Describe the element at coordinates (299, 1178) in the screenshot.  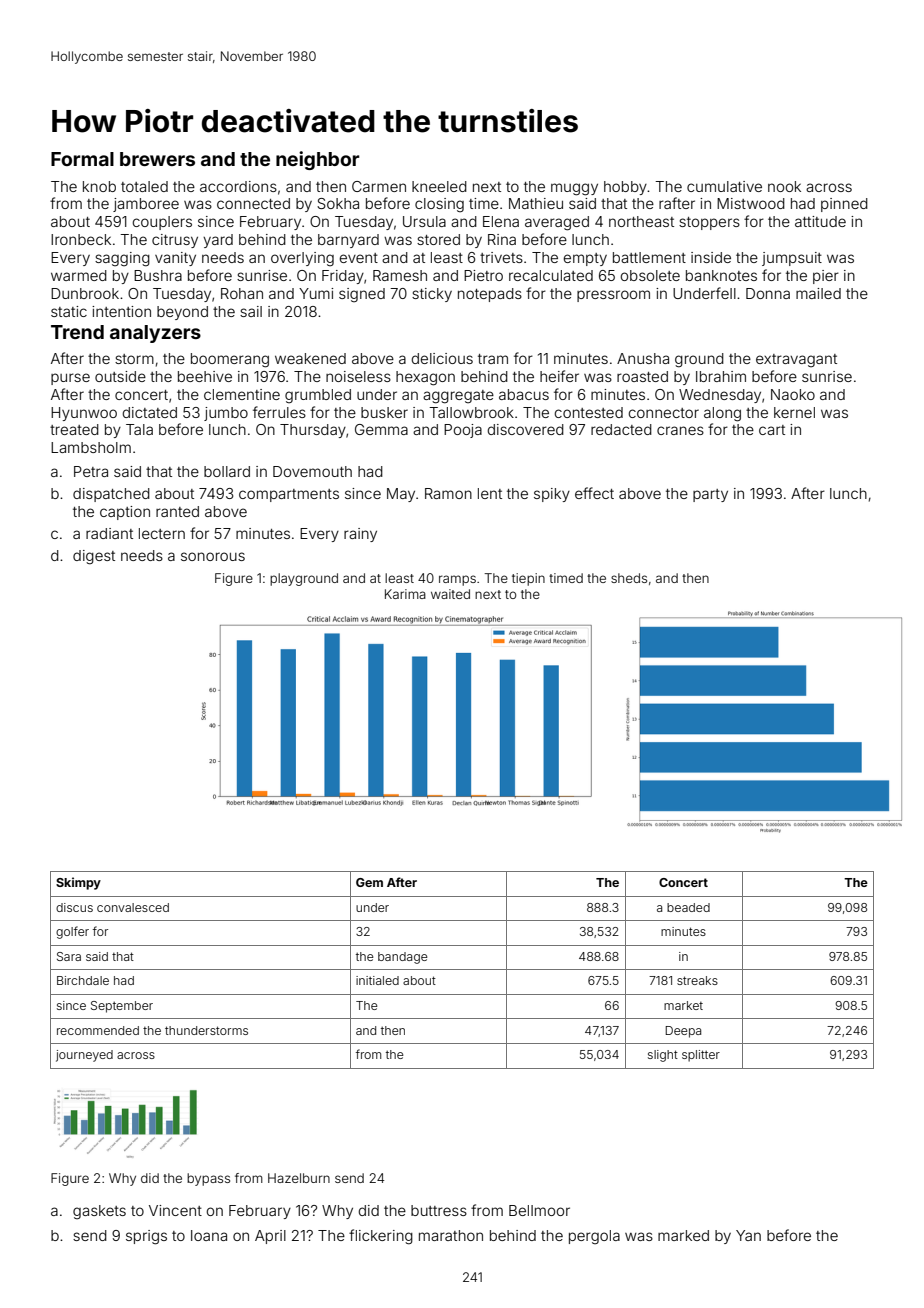
I see `Hazelburn` at that location.
